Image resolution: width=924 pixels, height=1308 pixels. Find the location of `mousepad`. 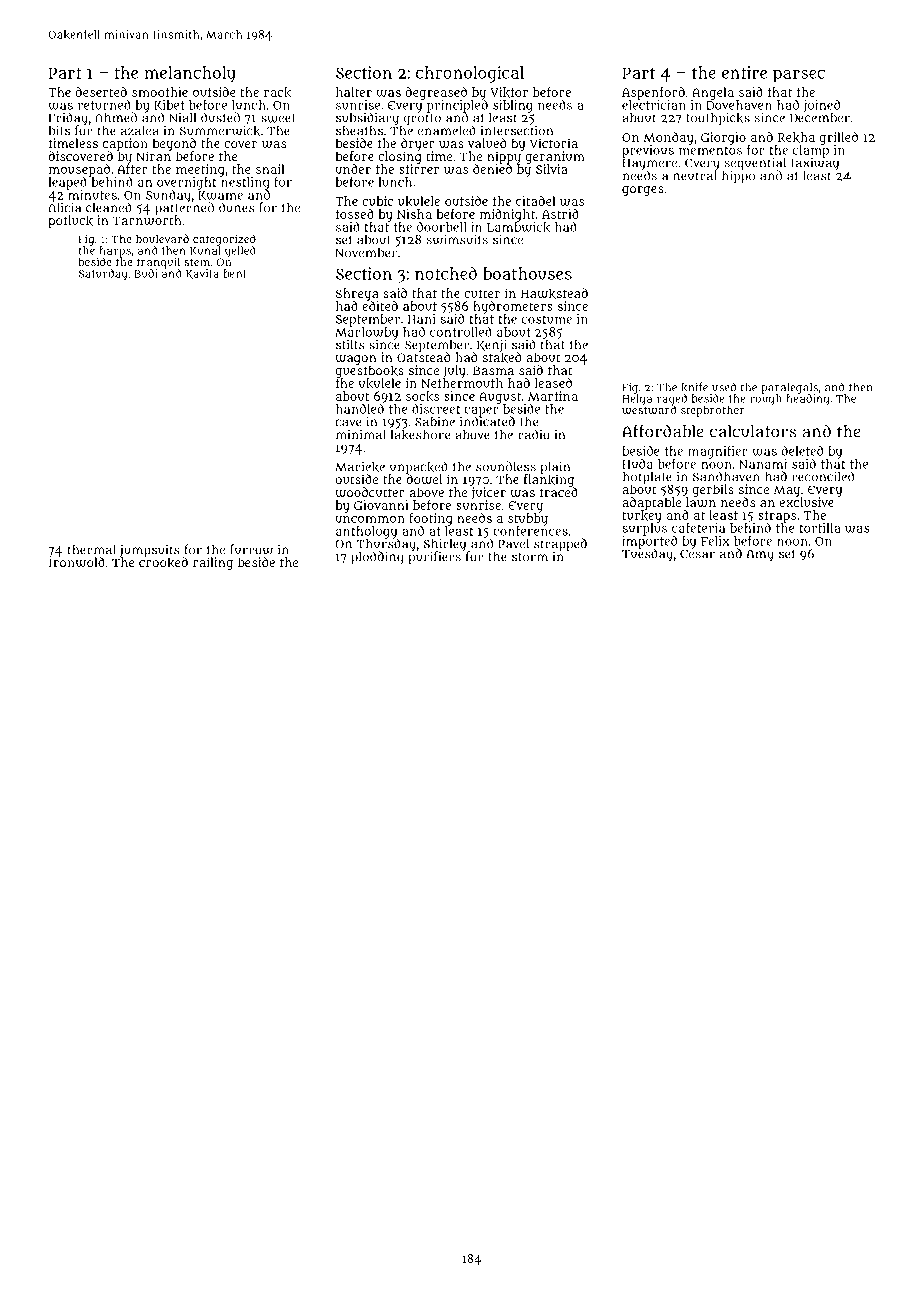

mousepad is located at coordinates (79, 170).
